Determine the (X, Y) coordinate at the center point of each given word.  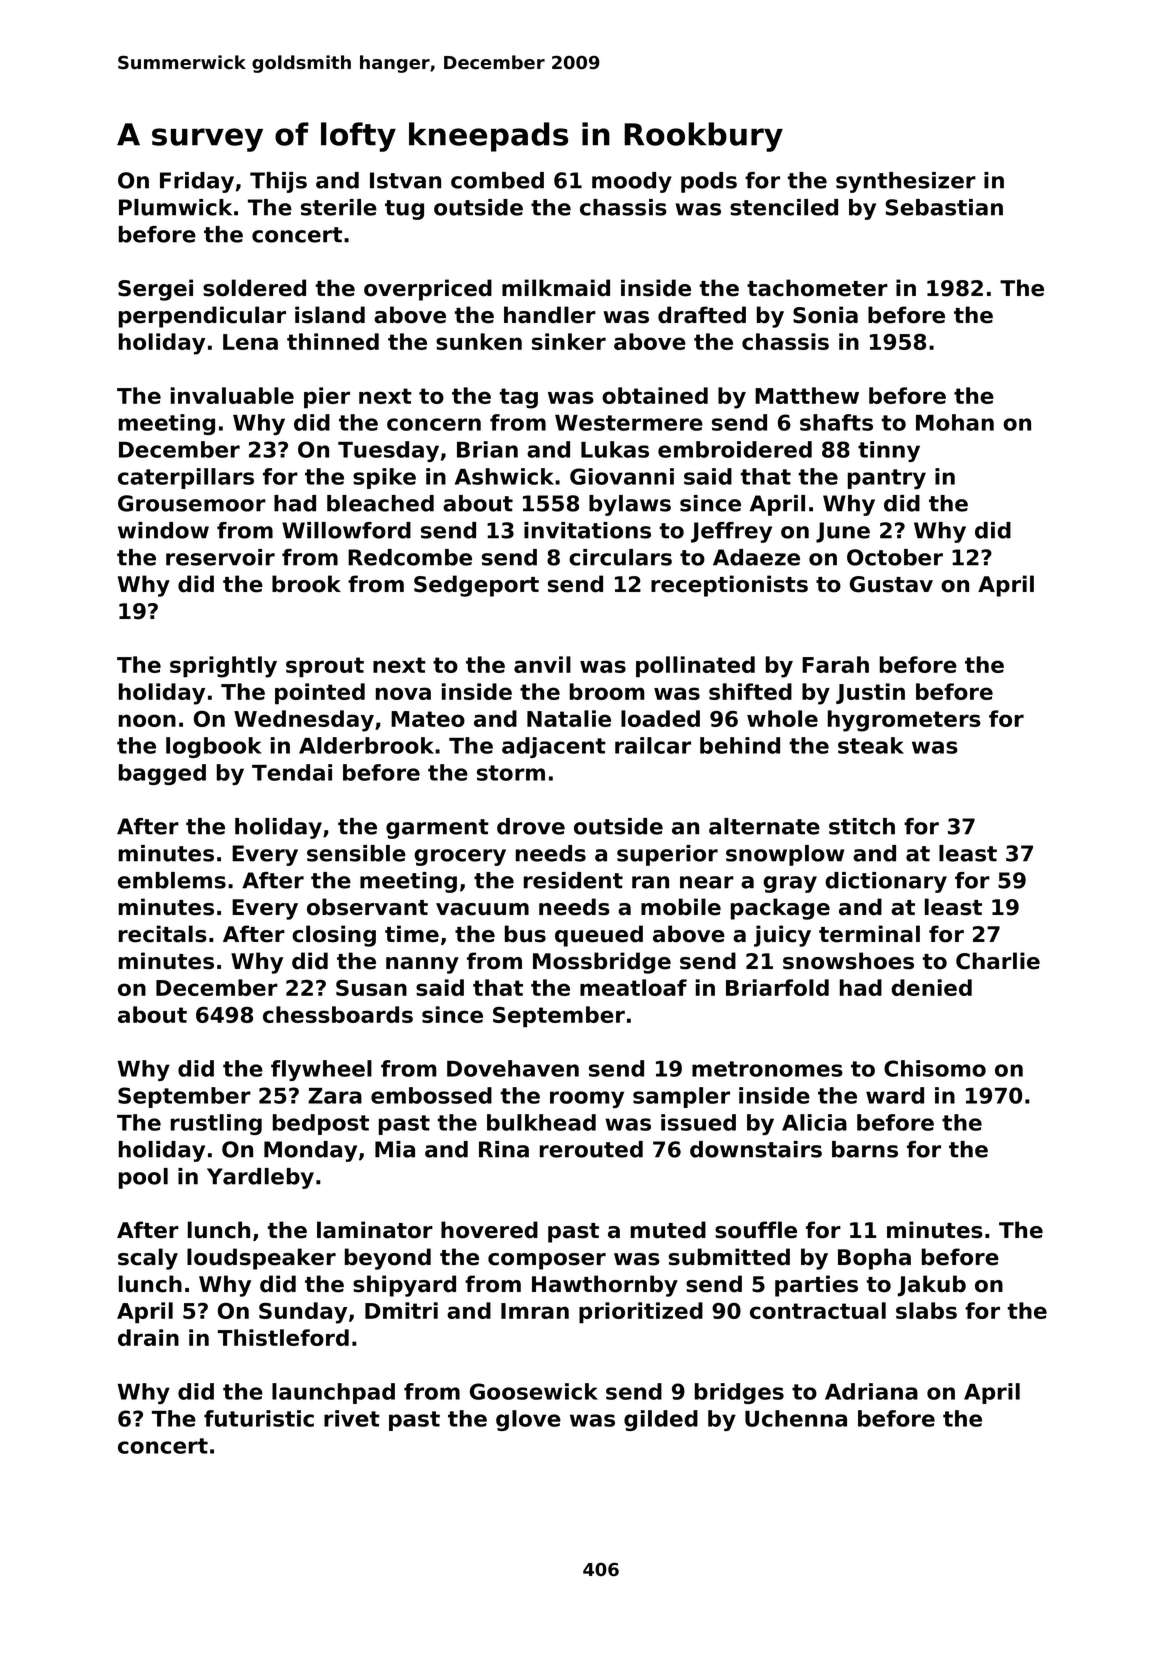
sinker (569, 341)
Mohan (955, 422)
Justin (870, 693)
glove (528, 1420)
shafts (836, 422)
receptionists (729, 586)
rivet (352, 1418)
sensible (356, 853)
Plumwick (175, 207)
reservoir (220, 557)
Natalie (569, 718)
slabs (926, 1310)
